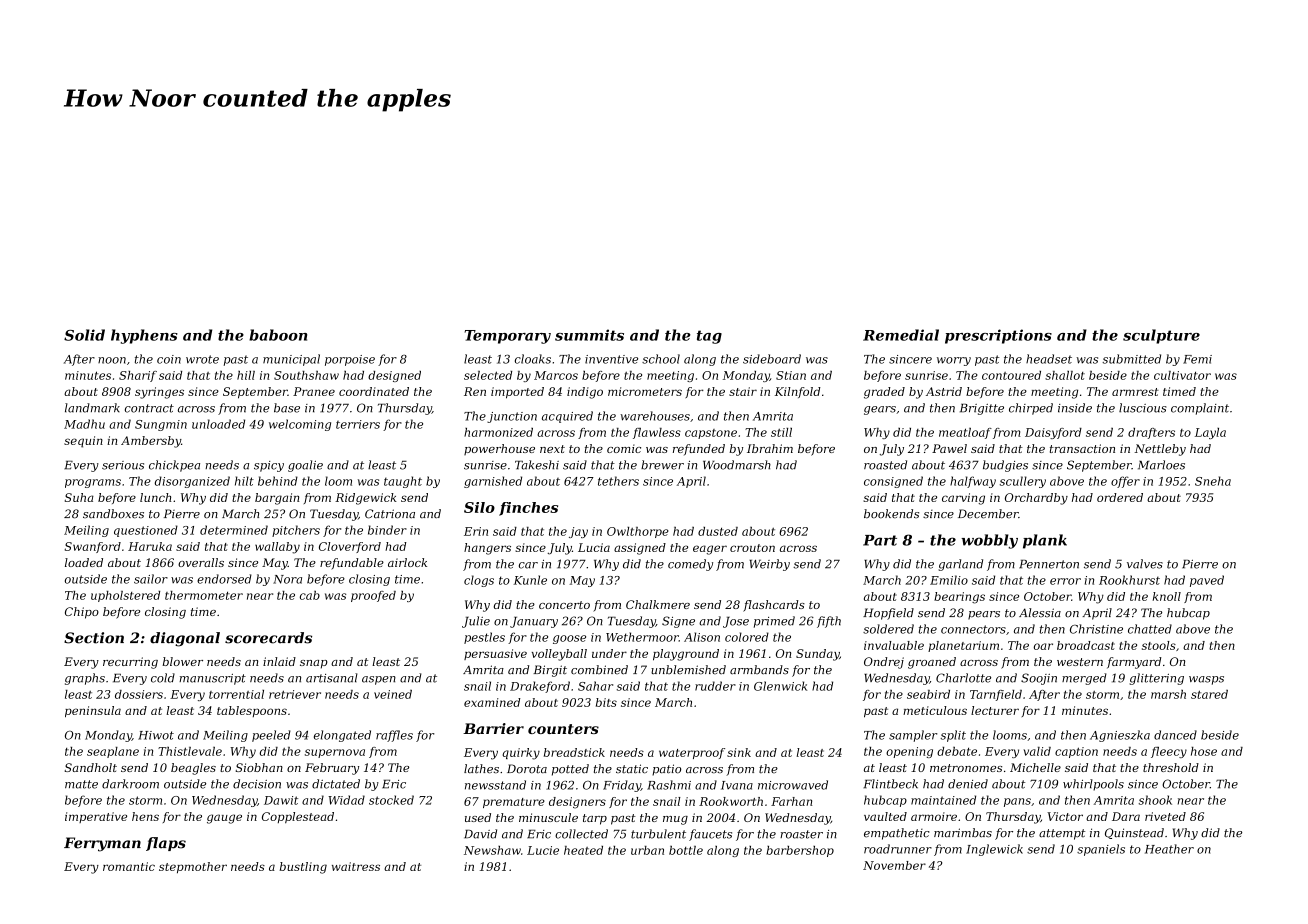 The height and width of the screenshot is (924, 1308). What do you see at coordinates (298, 818) in the screenshot?
I see `Copplestead` at bounding box center [298, 818].
